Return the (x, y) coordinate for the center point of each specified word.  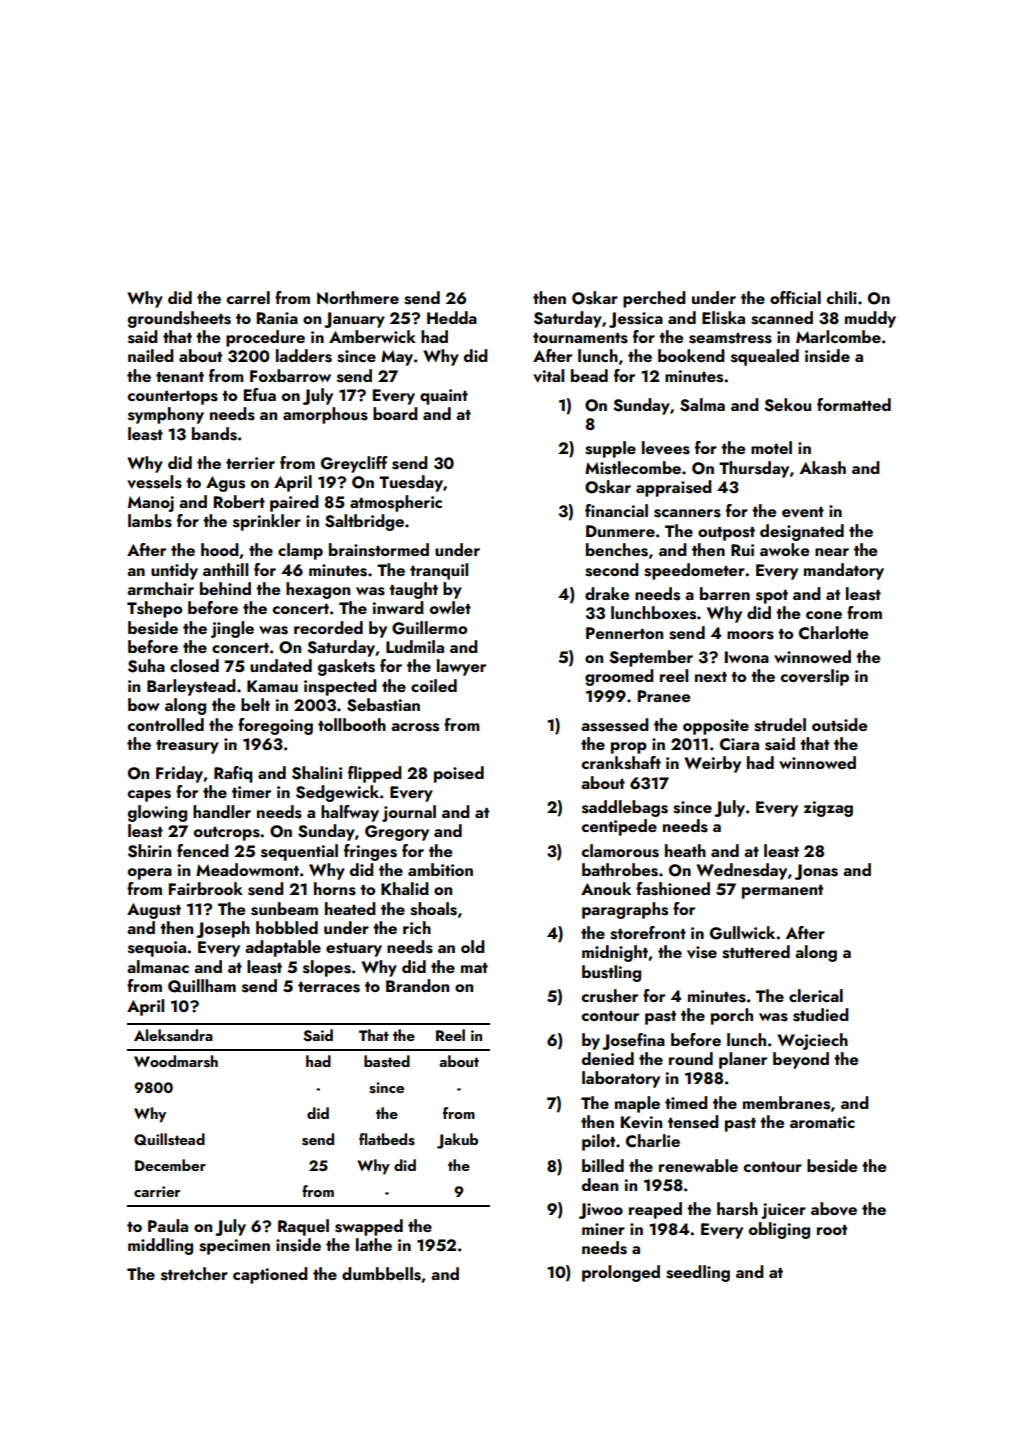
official (795, 297)
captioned (270, 1275)
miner (603, 1229)
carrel (248, 297)
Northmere (358, 297)
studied (821, 1015)
